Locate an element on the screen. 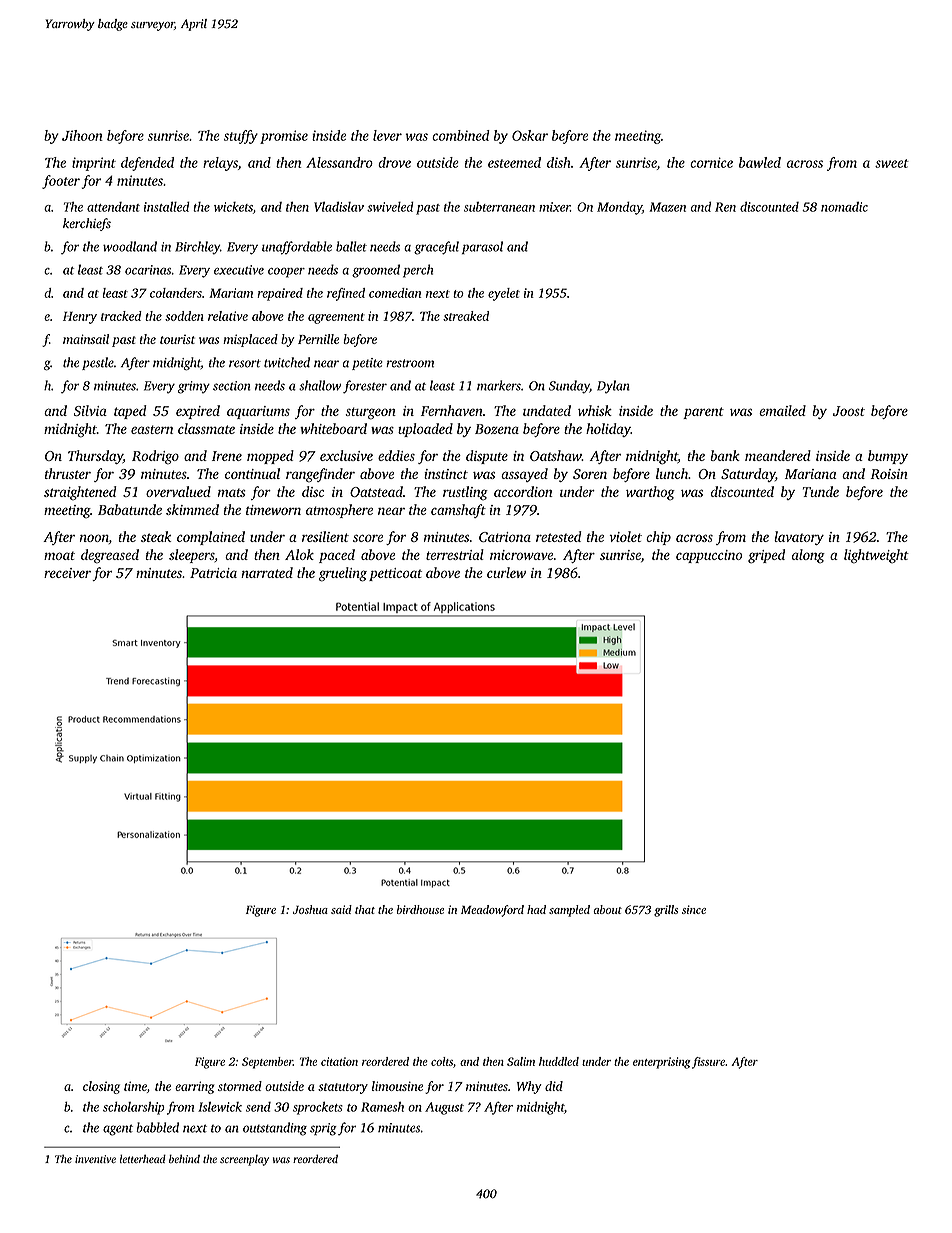  griped is located at coordinates (766, 556).
